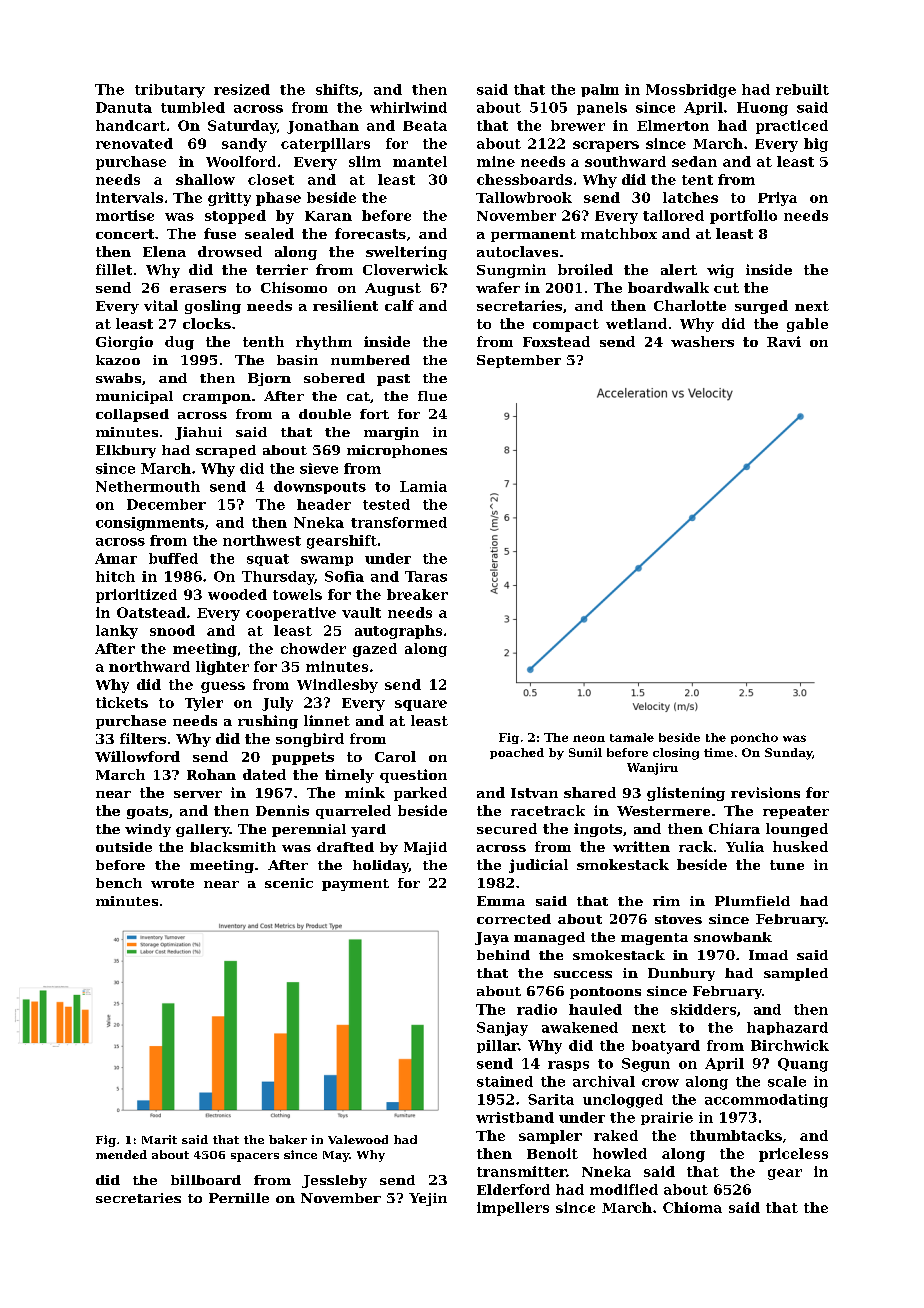  What do you see at coordinates (676, 754) in the page?
I see `closing` at bounding box center [676, 754].
